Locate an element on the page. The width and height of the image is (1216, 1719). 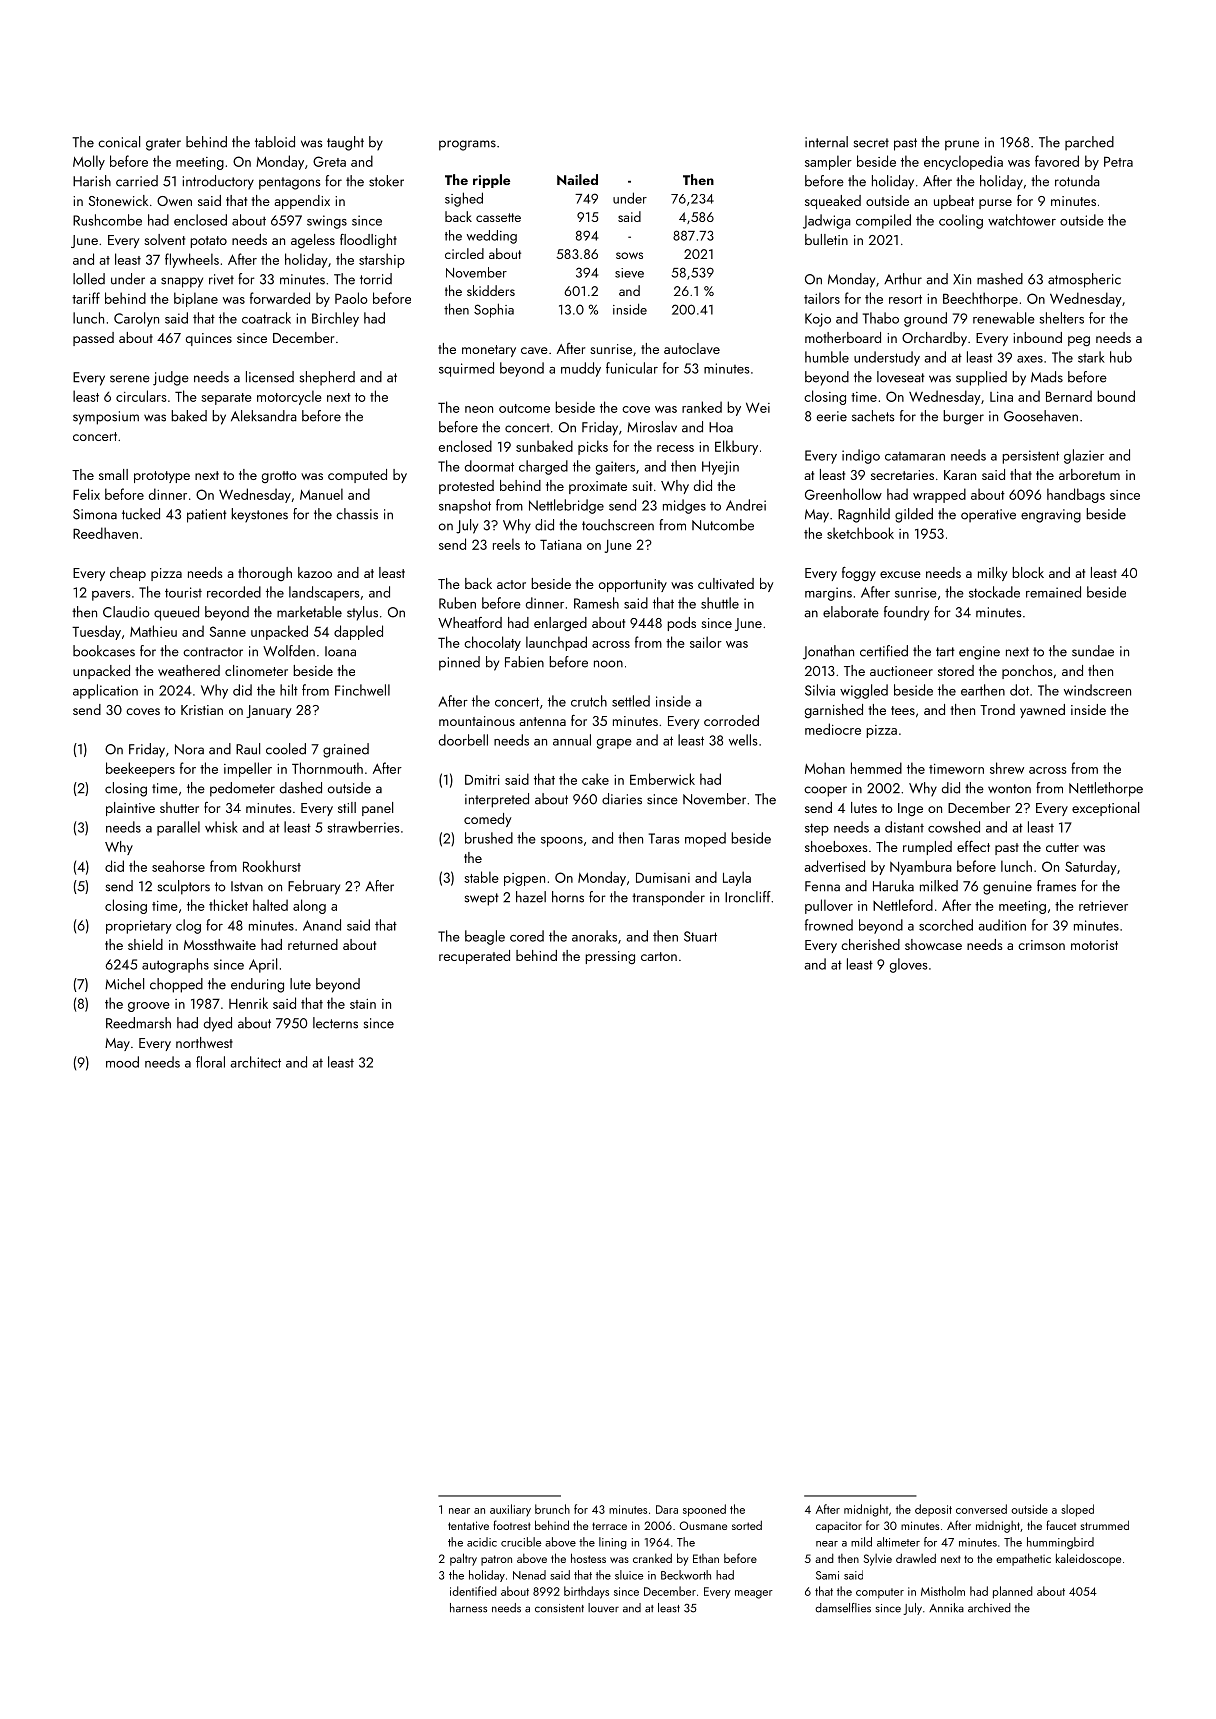
consistent is located at coordinates (559, 1608).
